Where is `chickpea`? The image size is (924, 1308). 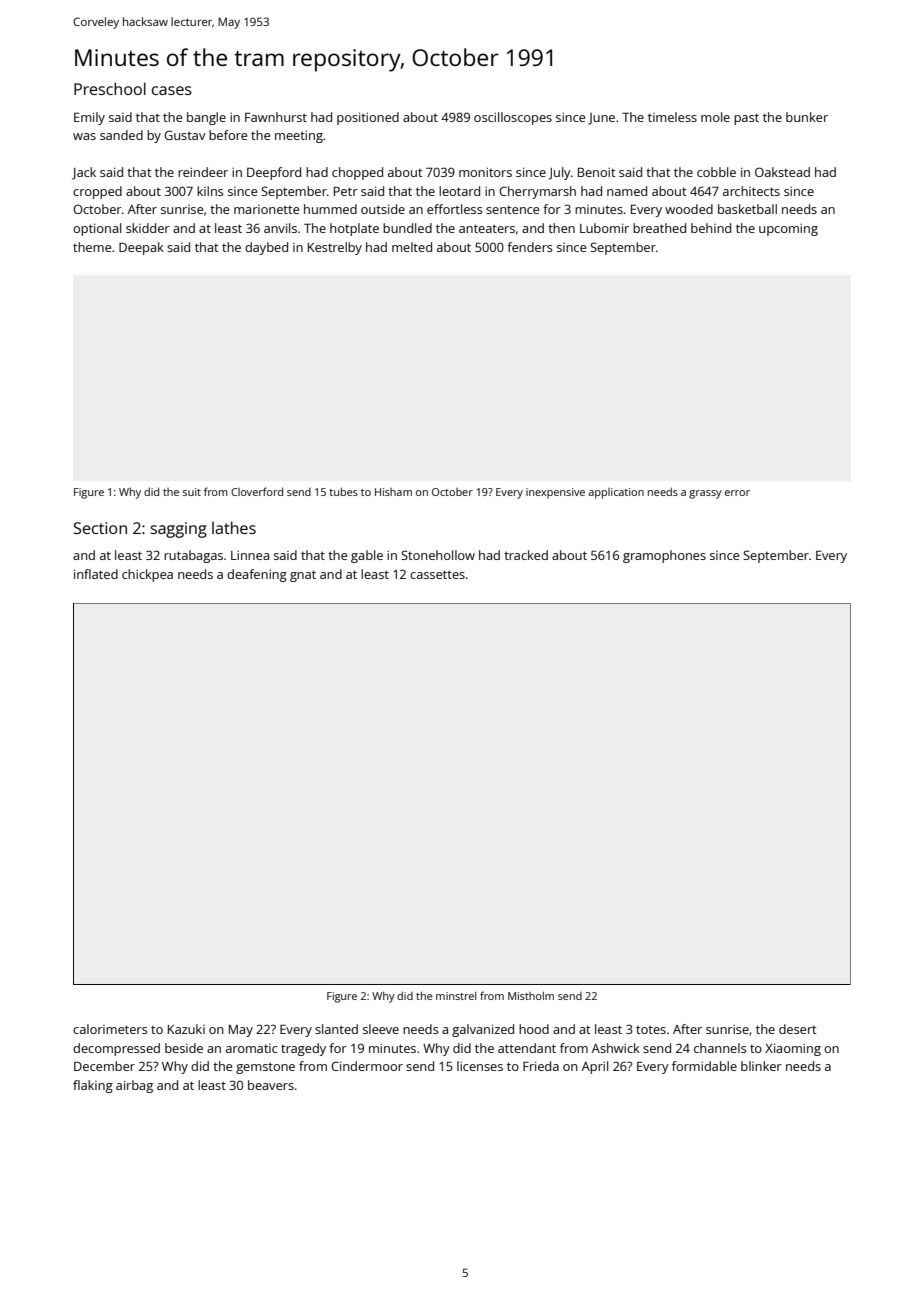 chickpea is located at coordinates (147, 575).
